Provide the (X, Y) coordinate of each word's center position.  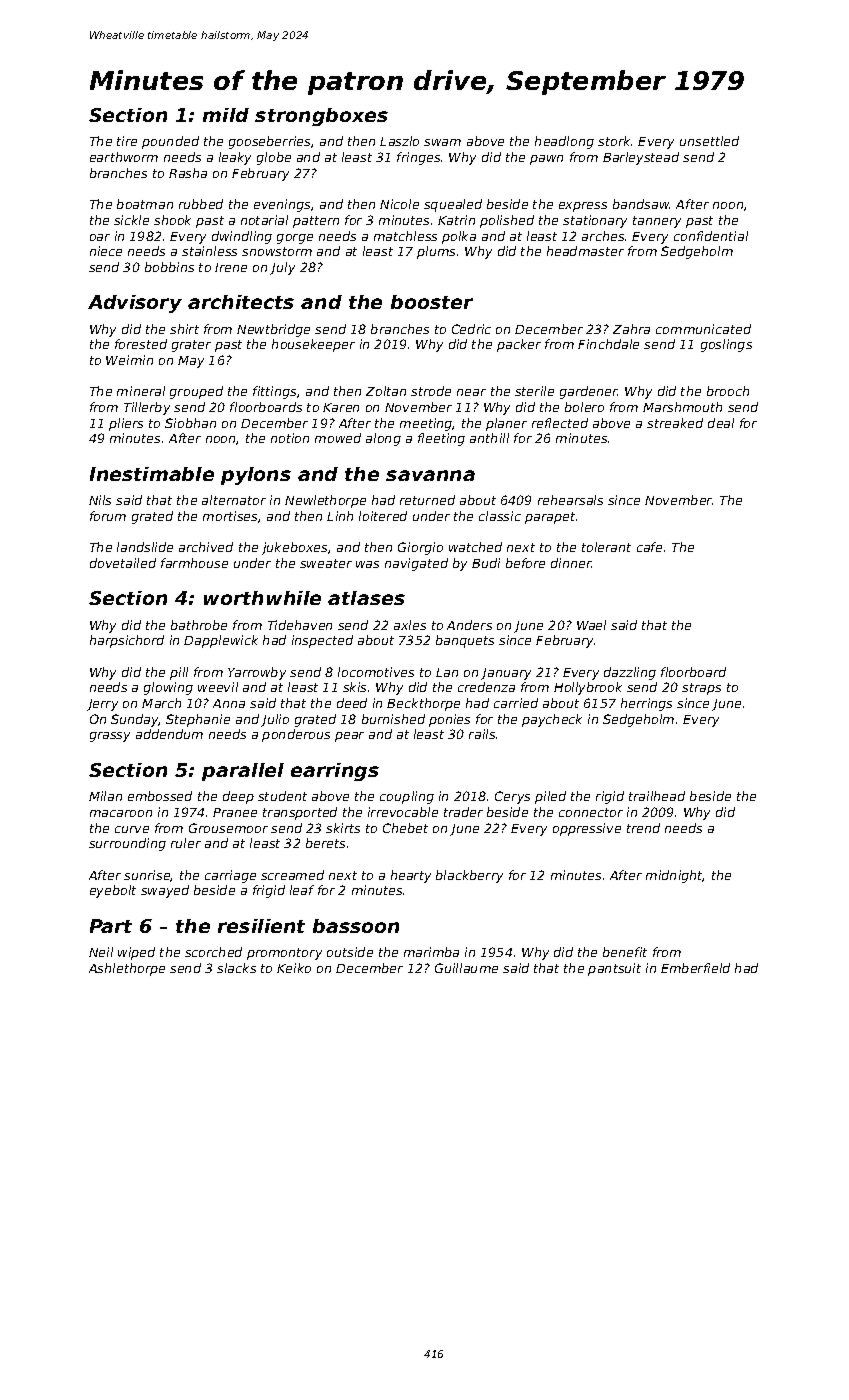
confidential (711, 236)
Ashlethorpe (127, 969)
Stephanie (198, 720)
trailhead (657, 796)
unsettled (709, 141)
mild (226, 115)
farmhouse (194, 563)
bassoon (356, 926)
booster (432, 302)
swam (442, 142)
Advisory (135, 304)
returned (427, 500)
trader (463, 812)
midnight (674, 876)
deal (721, 423)
